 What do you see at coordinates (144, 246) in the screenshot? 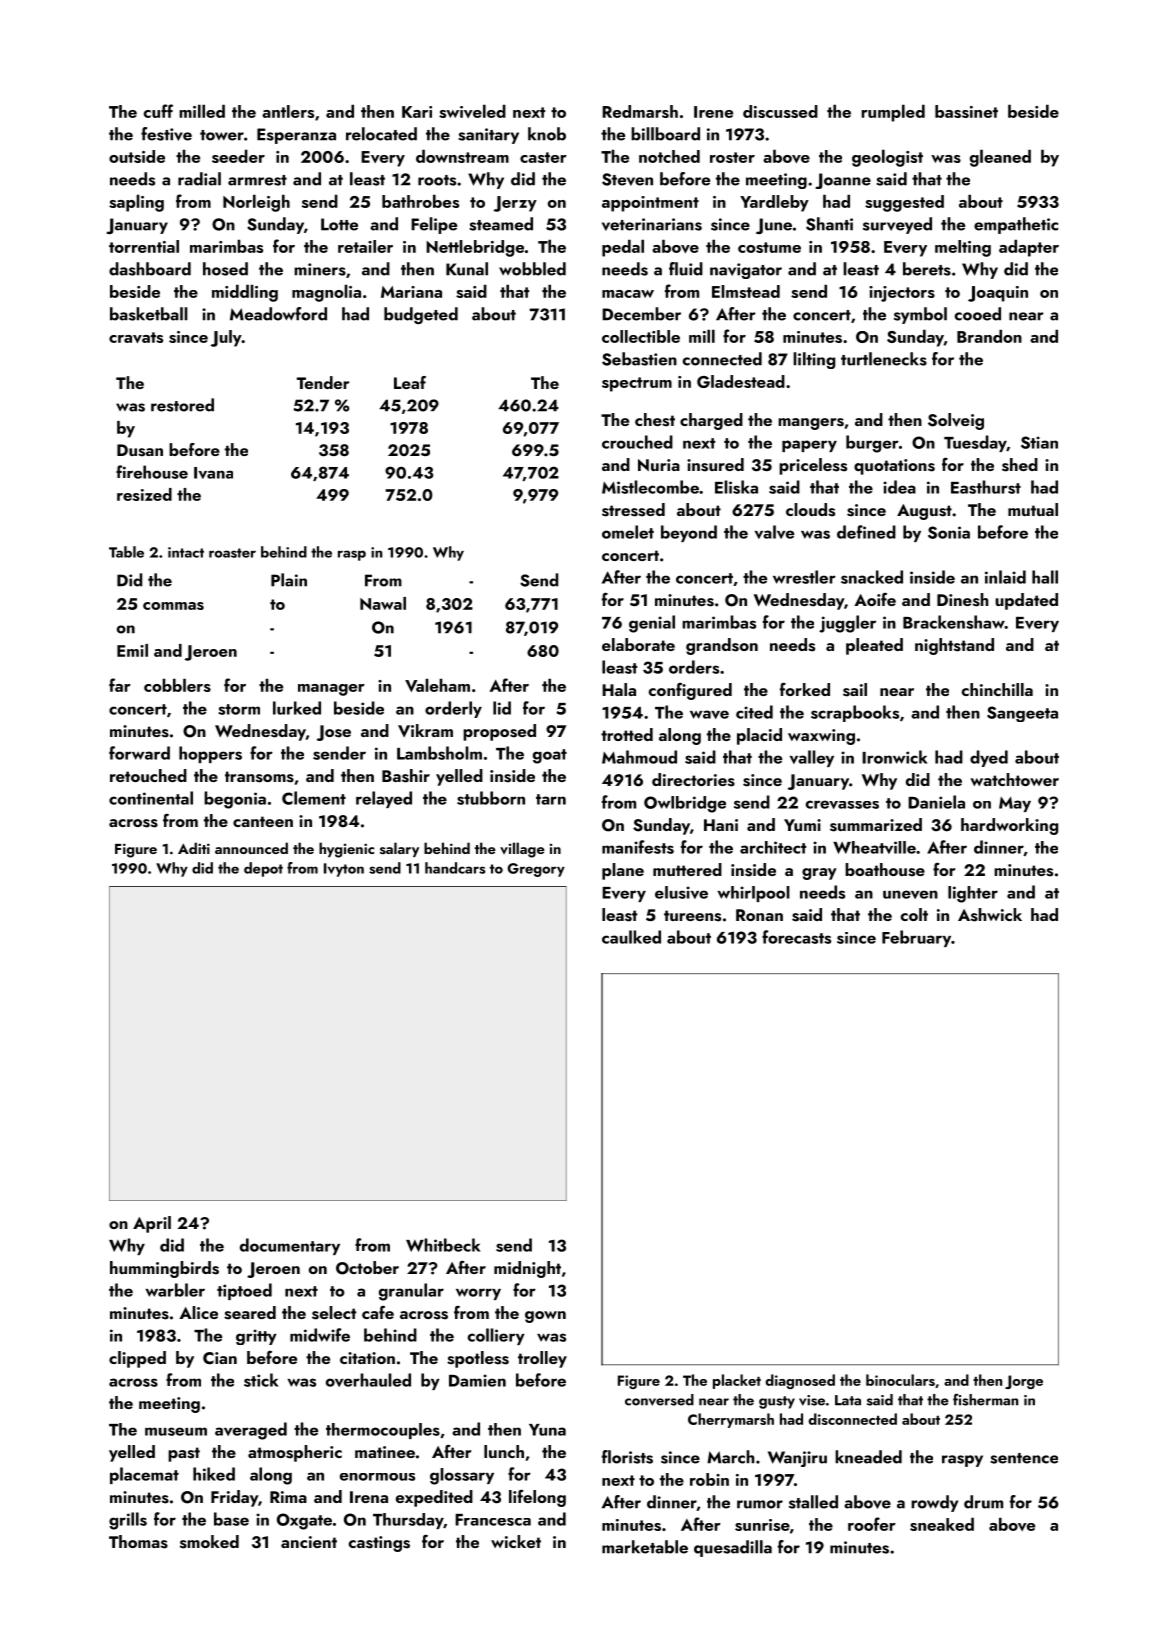
I see `torrential` at bounding box center [144, 246].
